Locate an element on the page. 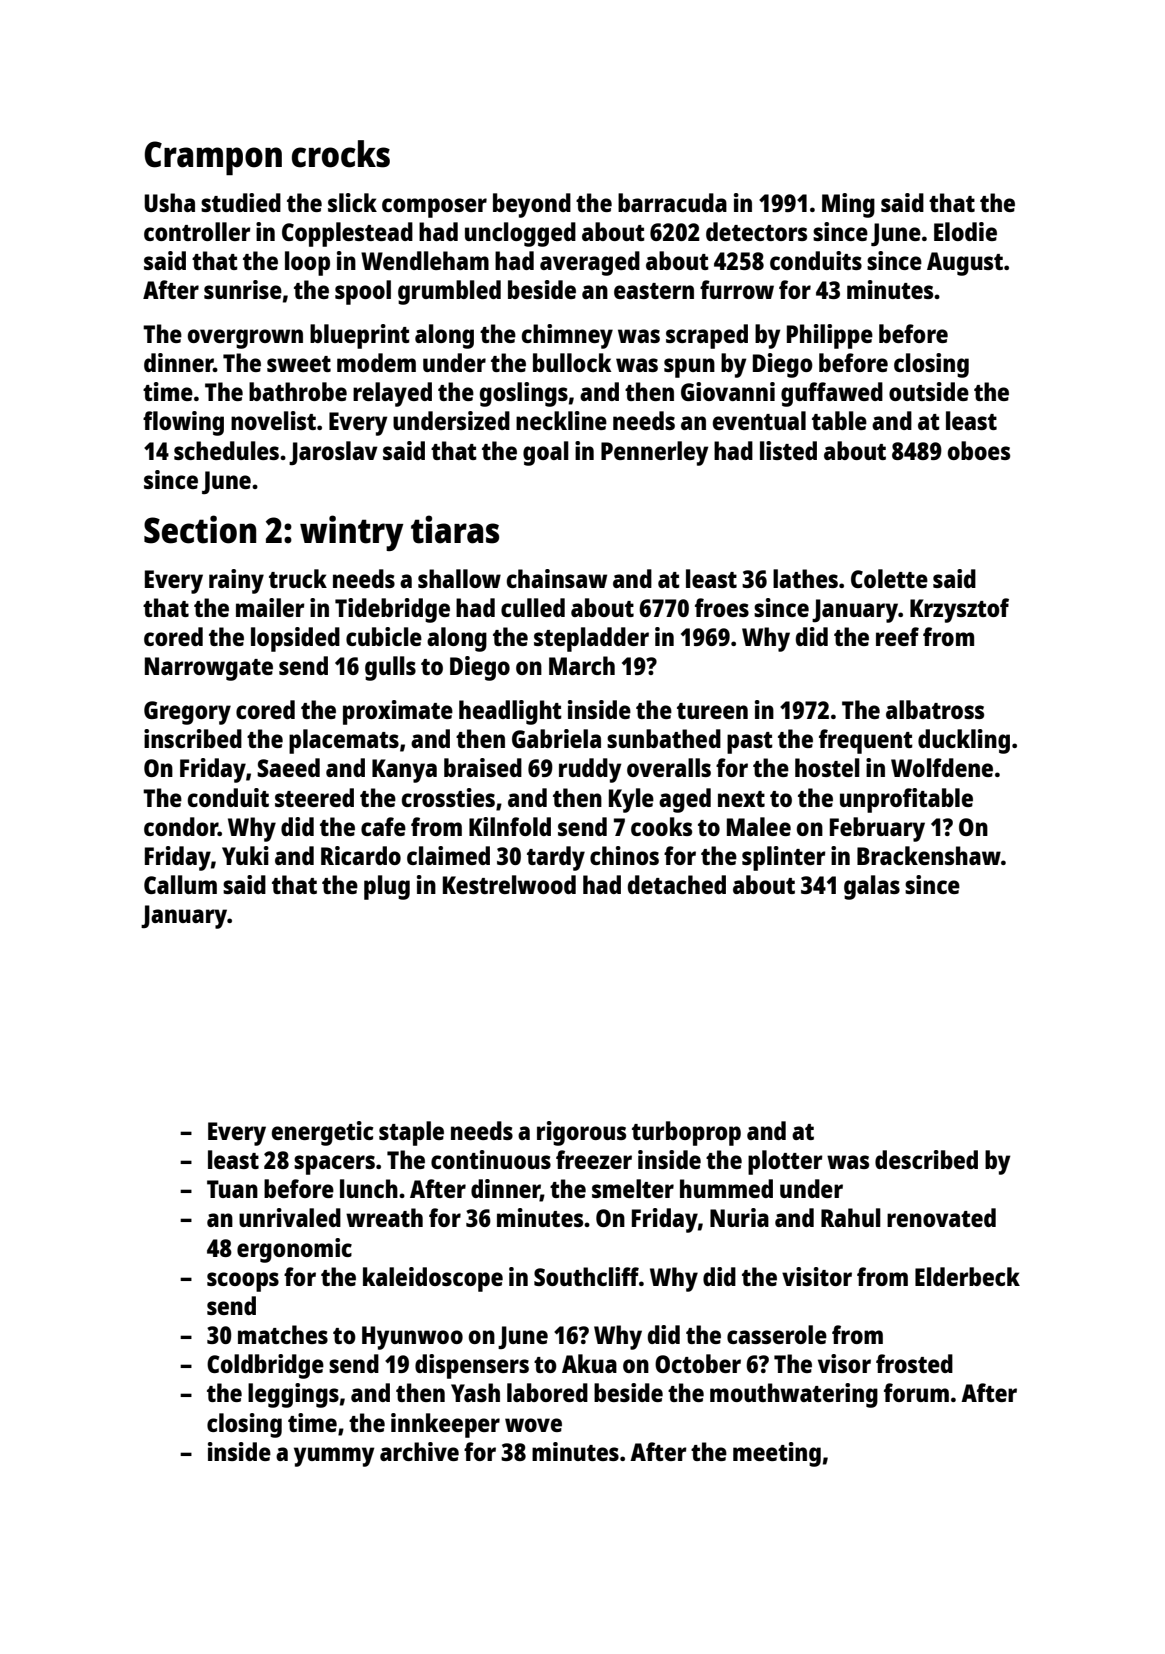 Image resolution: width=1165 pixels, height=1654 pixels. spool is located at coordinates (363, 292).
